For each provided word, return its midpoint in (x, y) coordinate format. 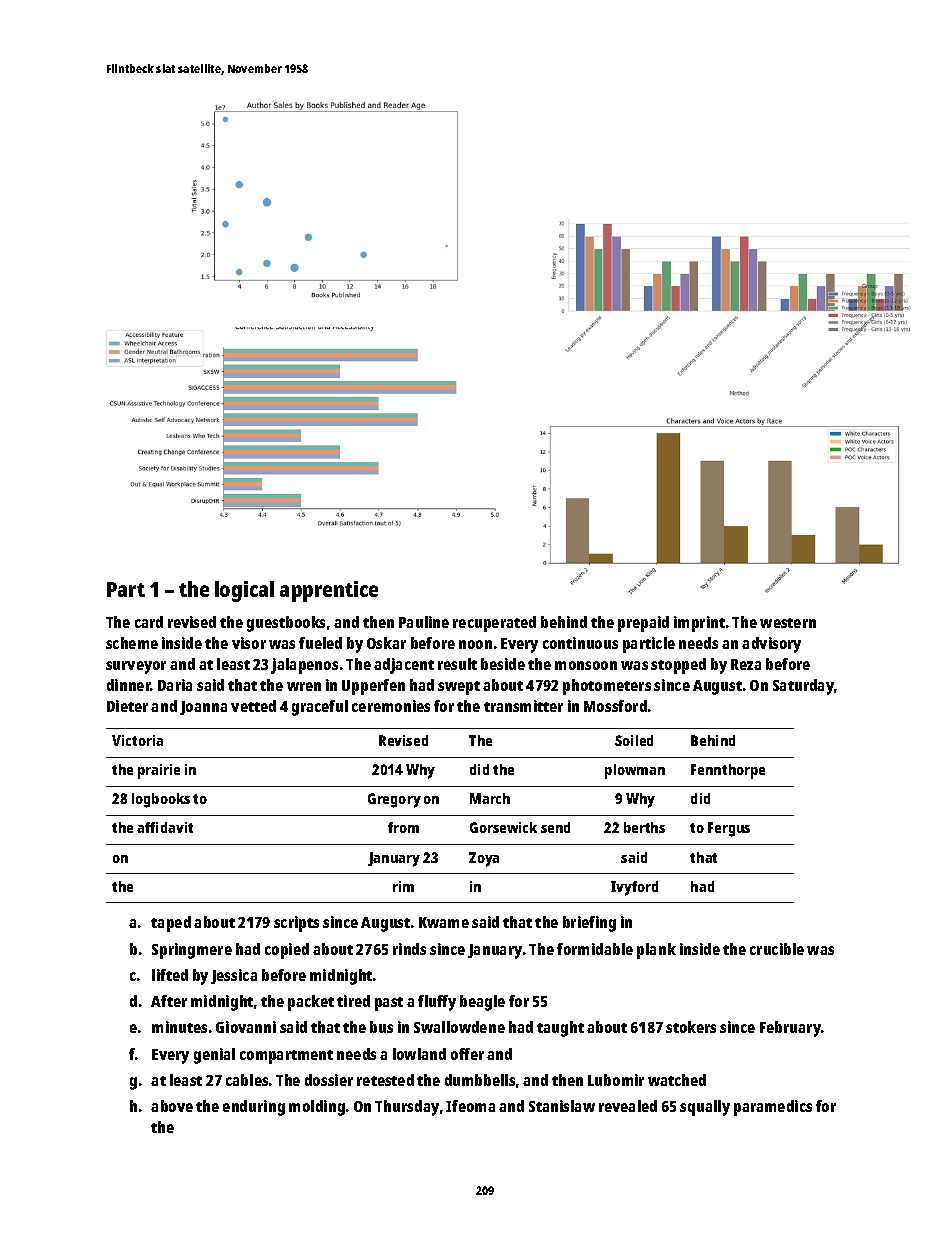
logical (244, 591)
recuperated (494, 624)
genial (214, 1056)
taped (171, 924)
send (555, 827)
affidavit (165, 827)
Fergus (729, 829)
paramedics (773, 1108)
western (788, 623)
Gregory (394, 800)
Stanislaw (562, 1106)
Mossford (615, 706)
